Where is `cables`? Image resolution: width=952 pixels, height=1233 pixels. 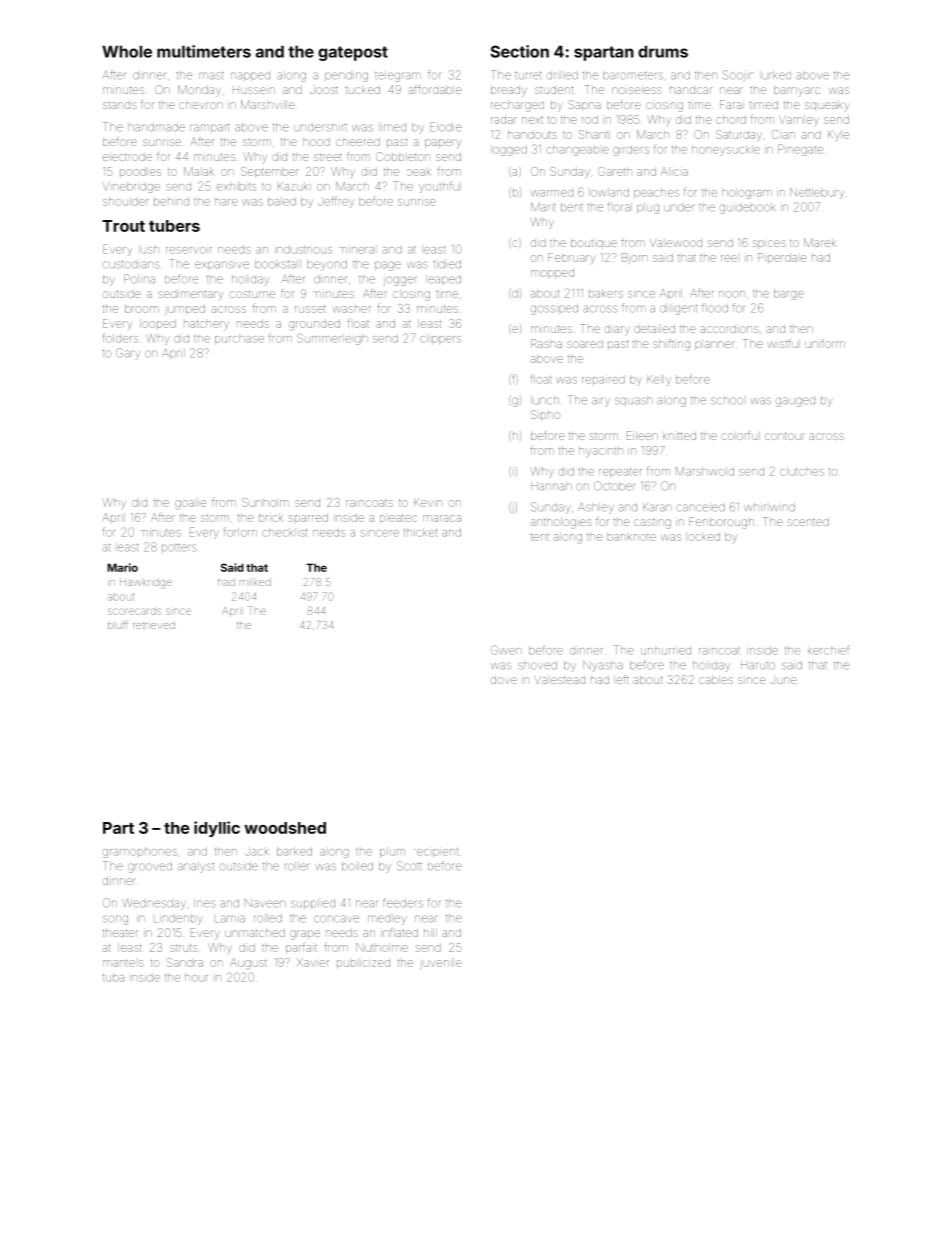 cables is located at coordinates (716, 680).
